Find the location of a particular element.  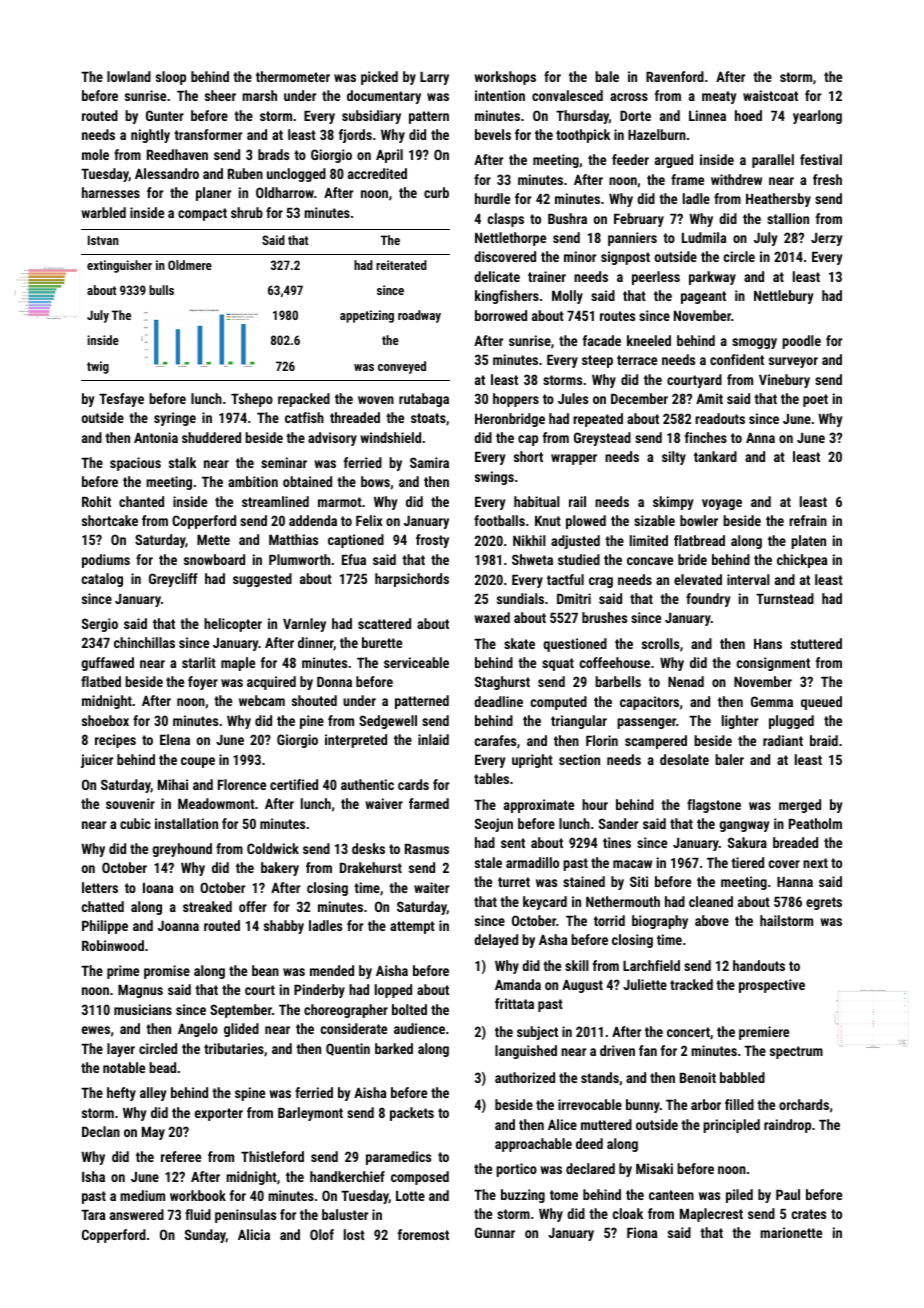

lowland is located at coordinates (129, 76).
